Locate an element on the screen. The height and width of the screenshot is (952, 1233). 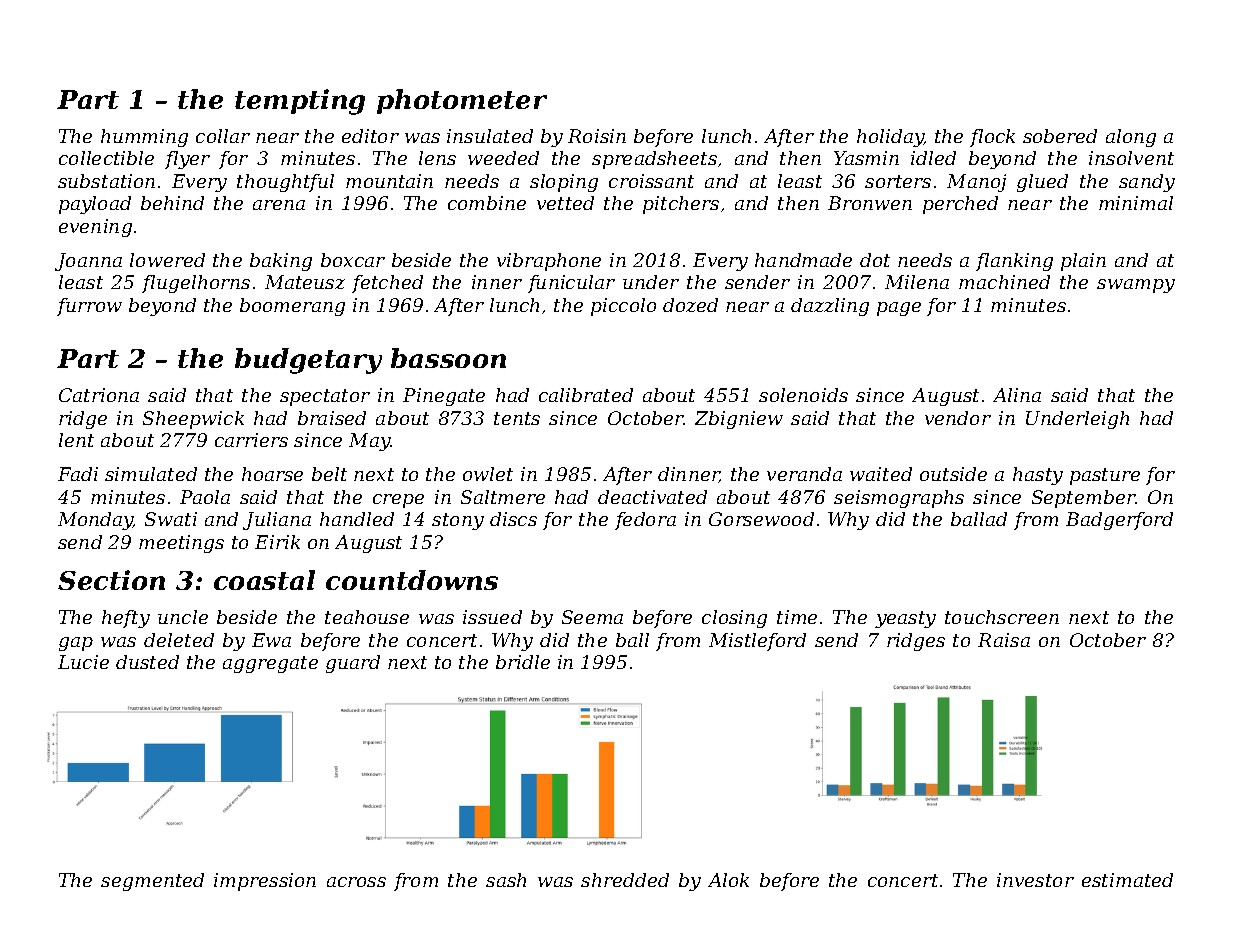
impression is located at coordinates (265, 882).
